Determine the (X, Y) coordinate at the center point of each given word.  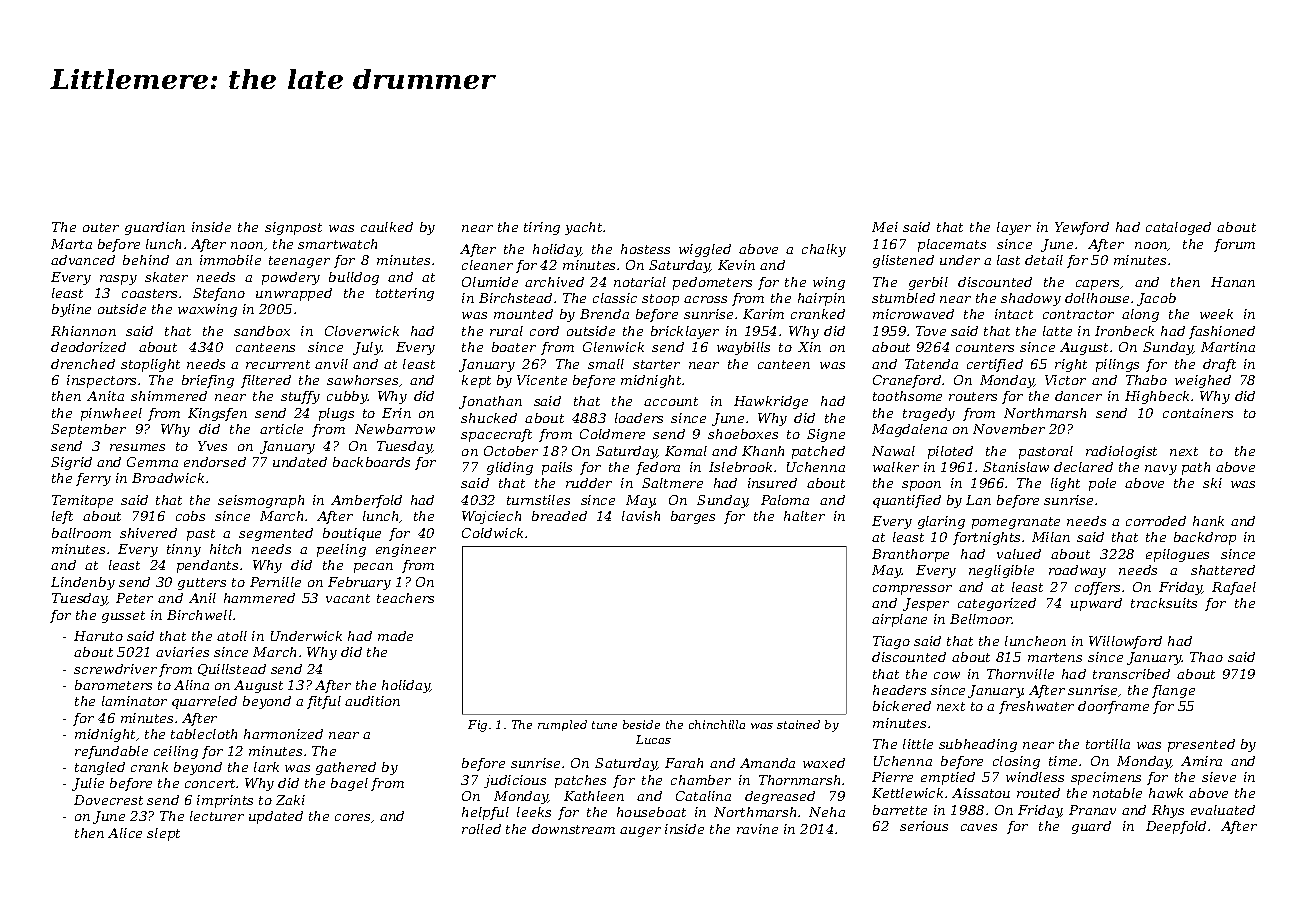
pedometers (712, 283)
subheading (978, 745)
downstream (573, 829)
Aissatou (981, 793)
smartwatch (337, 244)
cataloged (1178, 228)
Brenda (604, 314)
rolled (481, 829)
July (367, 348)
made (395, 636)
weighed (1203, 381)
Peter (134, 598)
